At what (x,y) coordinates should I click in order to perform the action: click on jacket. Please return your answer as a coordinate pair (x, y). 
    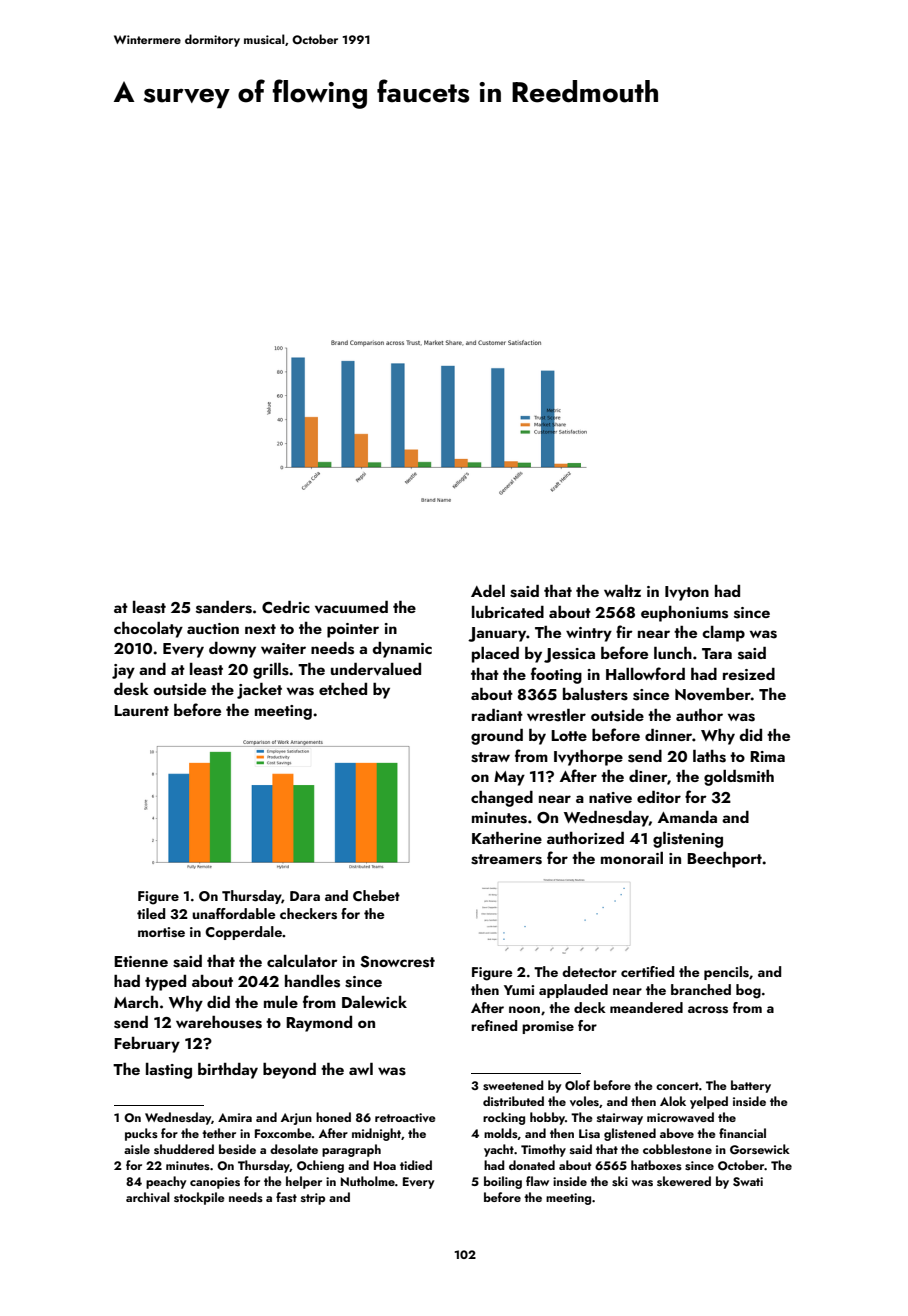
    Looking at the image, I should click on (259, 691).
